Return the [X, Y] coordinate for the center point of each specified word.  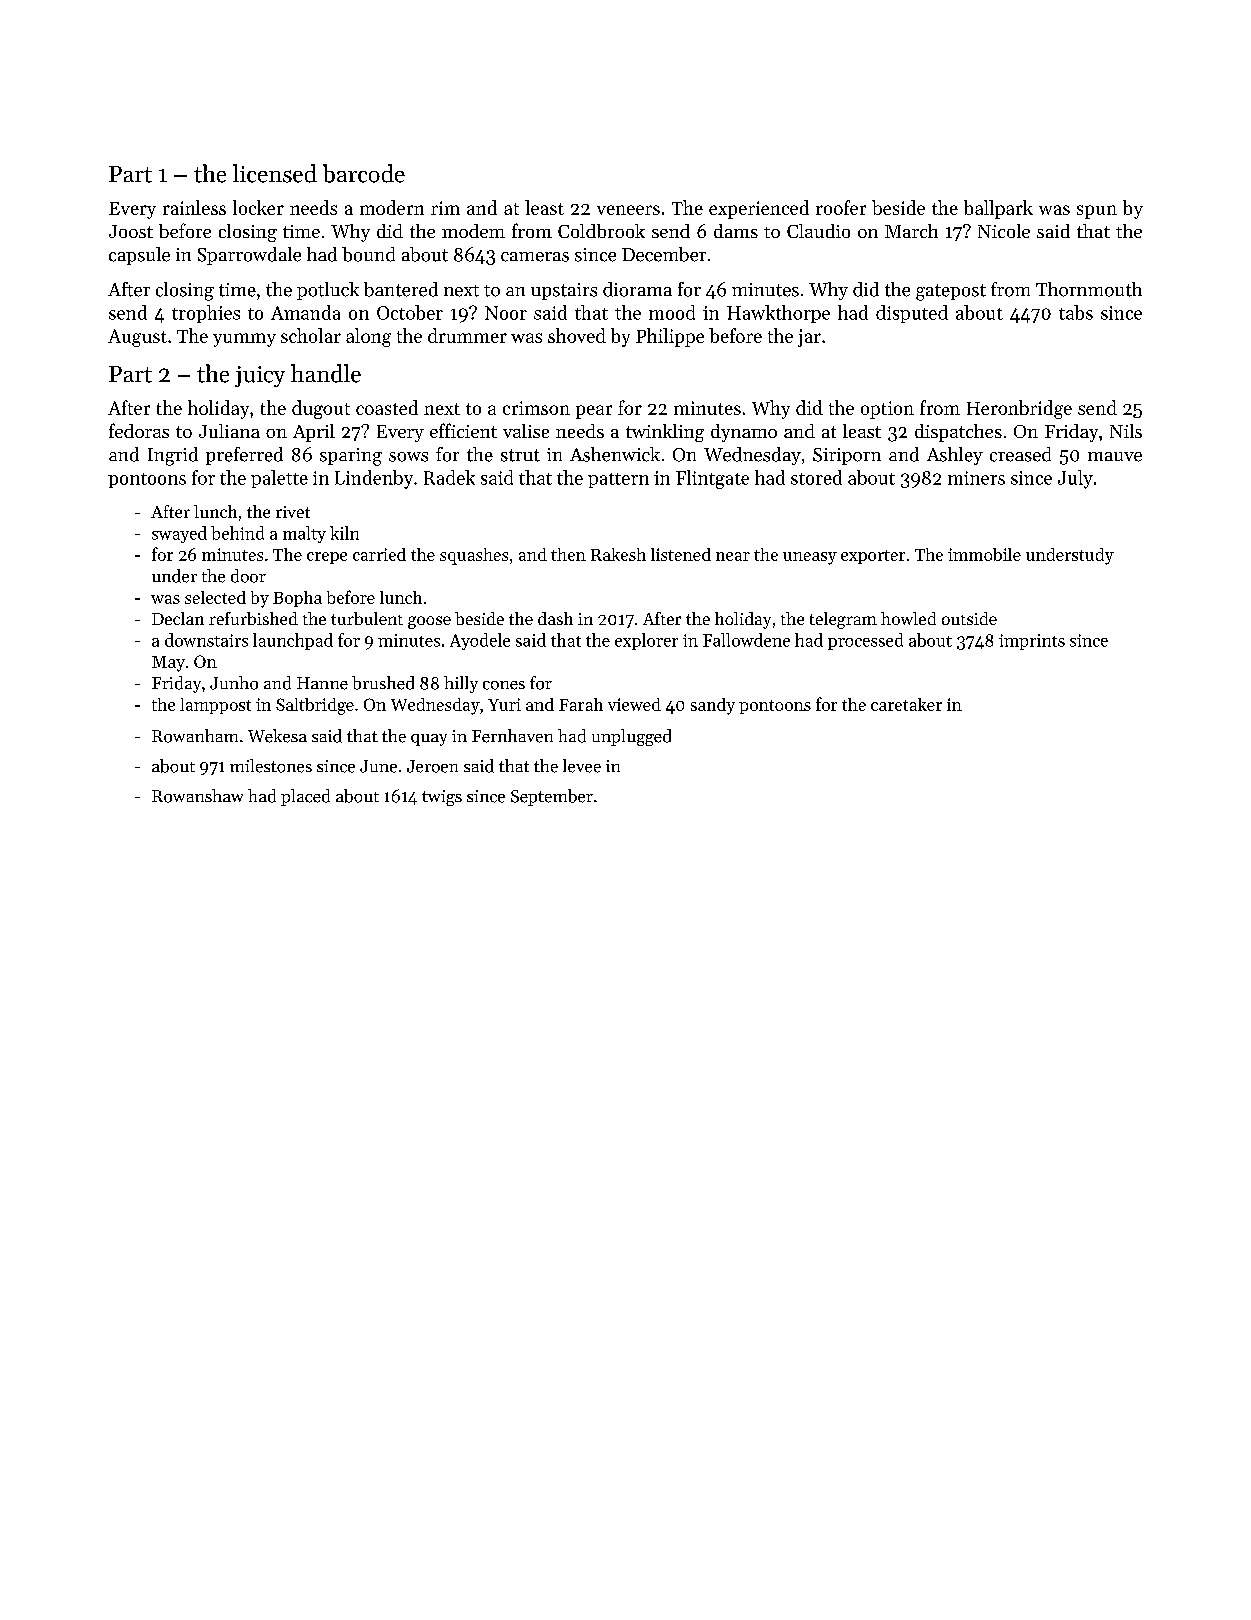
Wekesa [277, 736]
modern [392, 207]
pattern [618, 480]
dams [736, 231]
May [168, 664]
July [1075, 479]
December [664, 254]
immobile [984, 554]
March [911, 231]
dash [555, 618]
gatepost [951, 292]
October [410, 312]
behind [237, 533]
